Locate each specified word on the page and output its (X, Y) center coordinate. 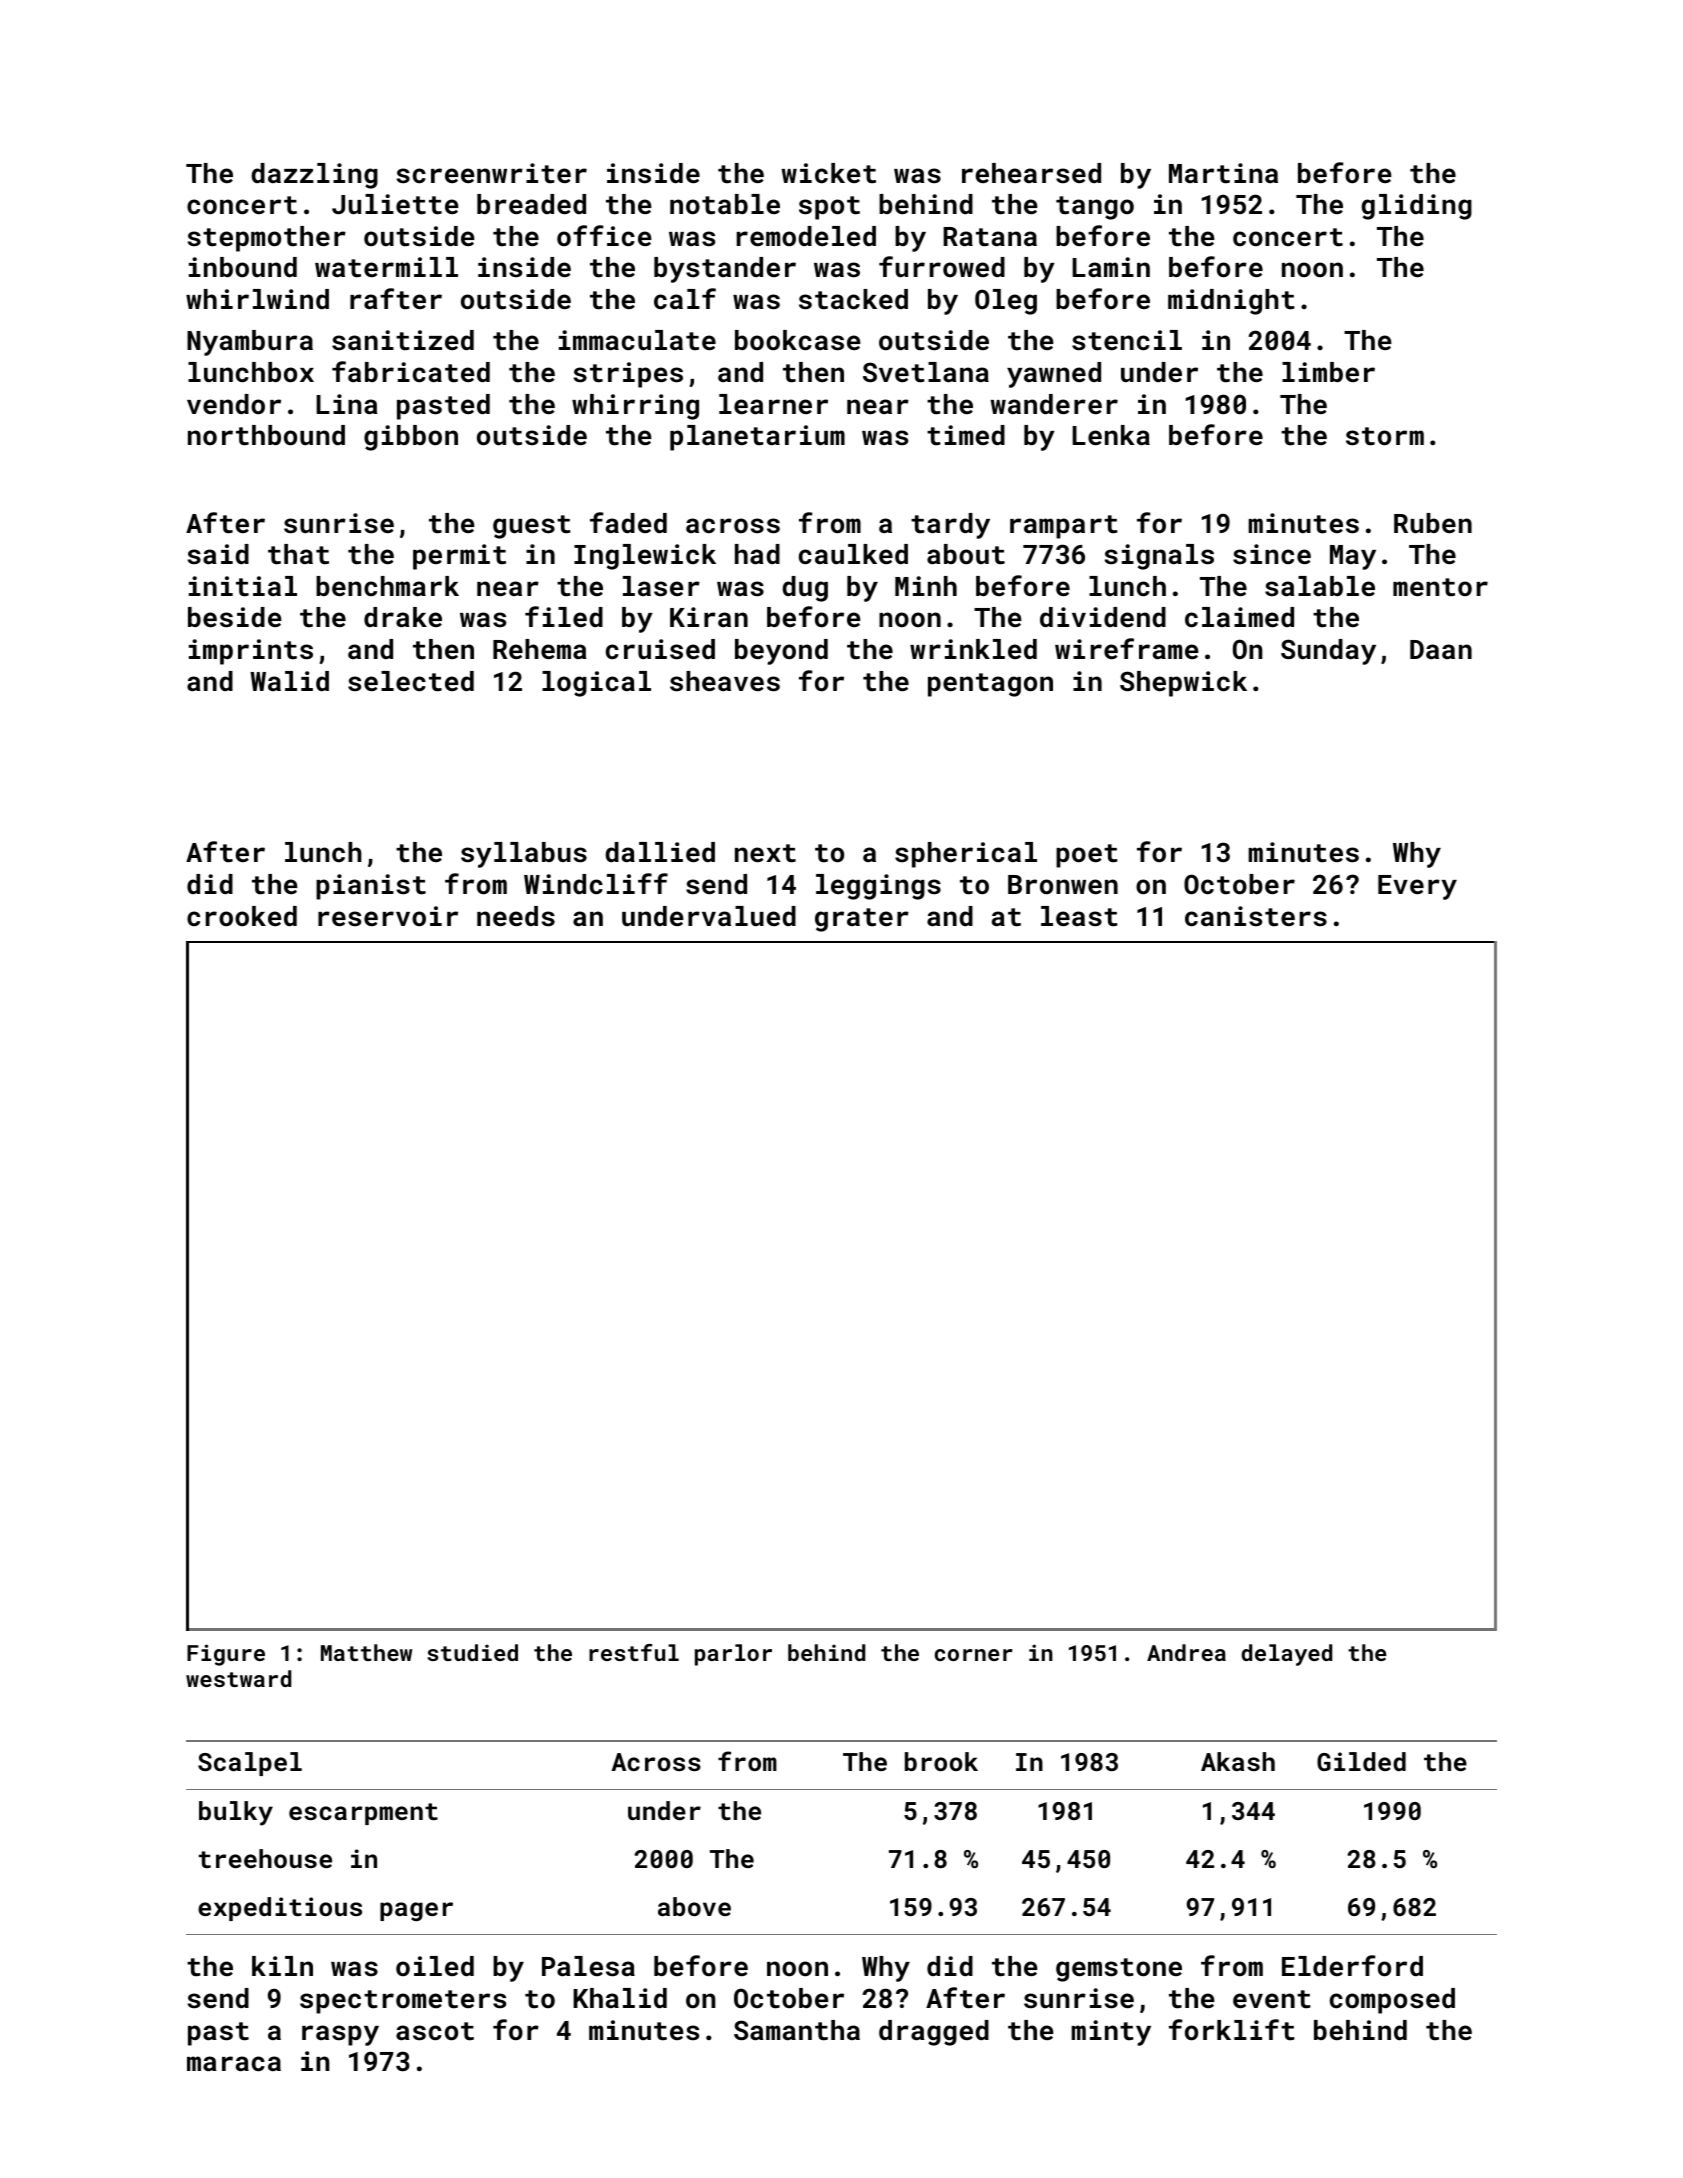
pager (416, 1911)
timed (966, 435)
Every (1417, 887)
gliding (1416, 207)
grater (862, 920)
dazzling (314, 176)
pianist (371, 887)
